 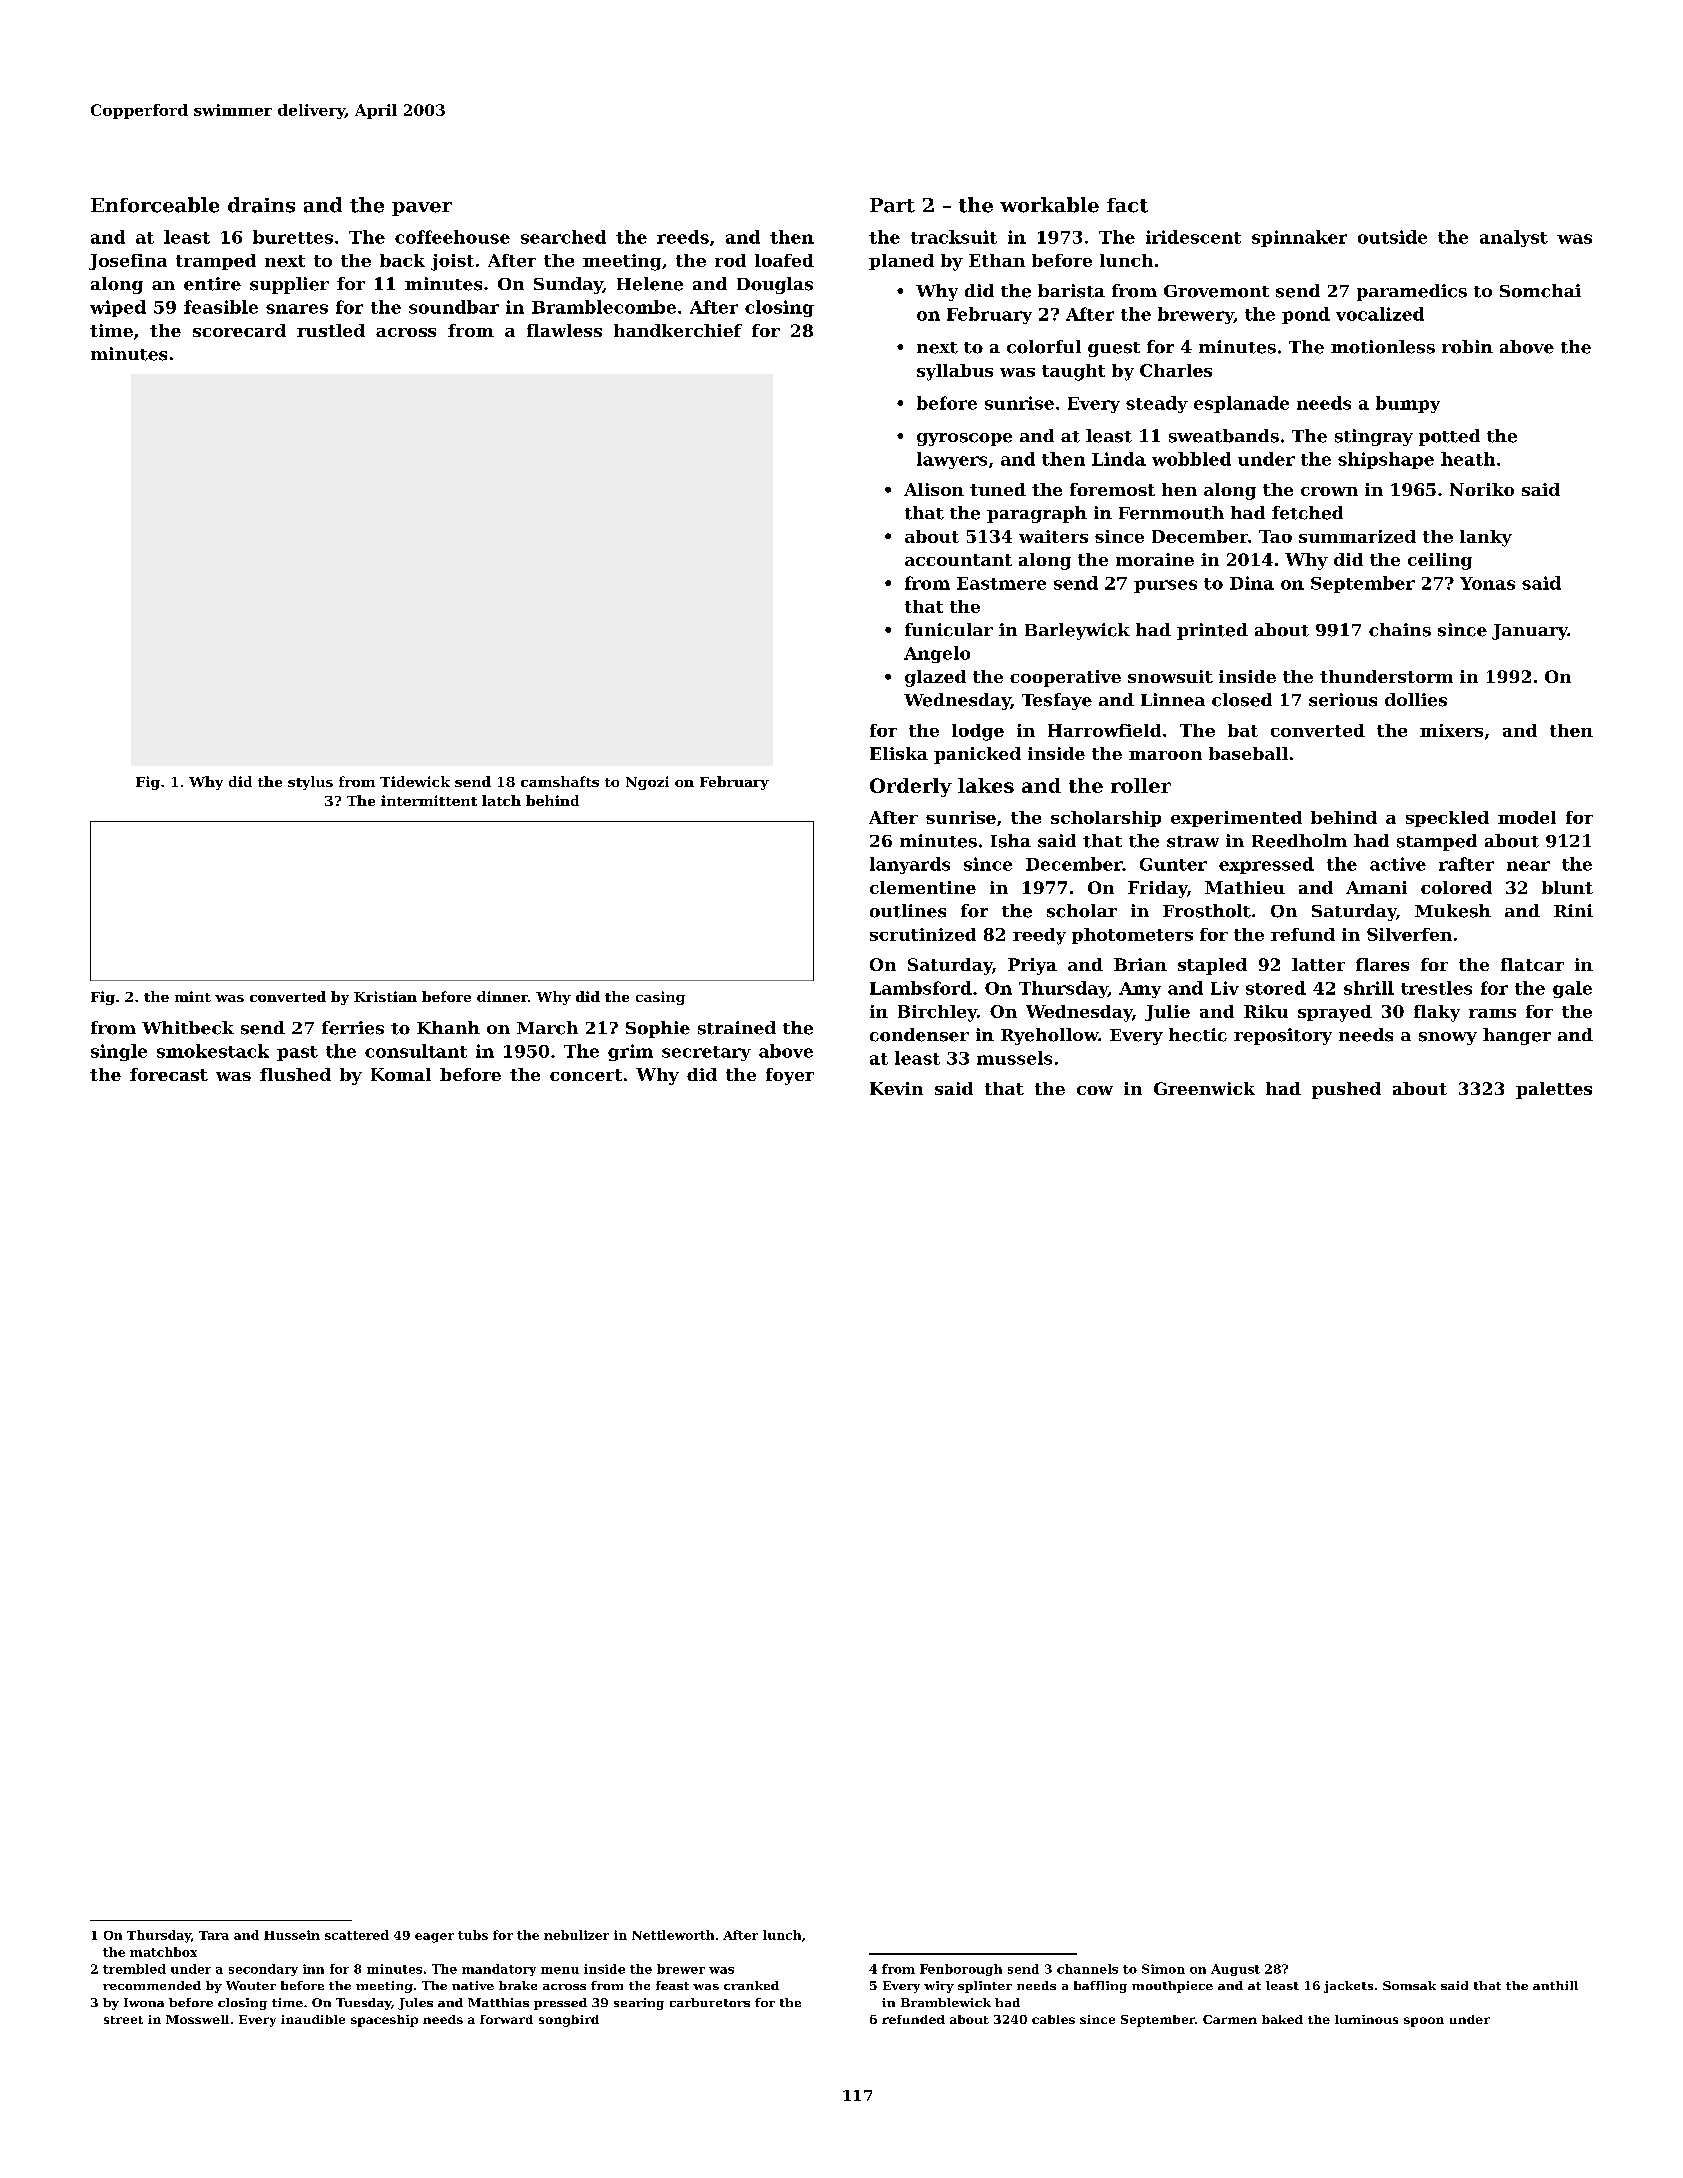 I want to click on entire, so click(x=212, y=284).
